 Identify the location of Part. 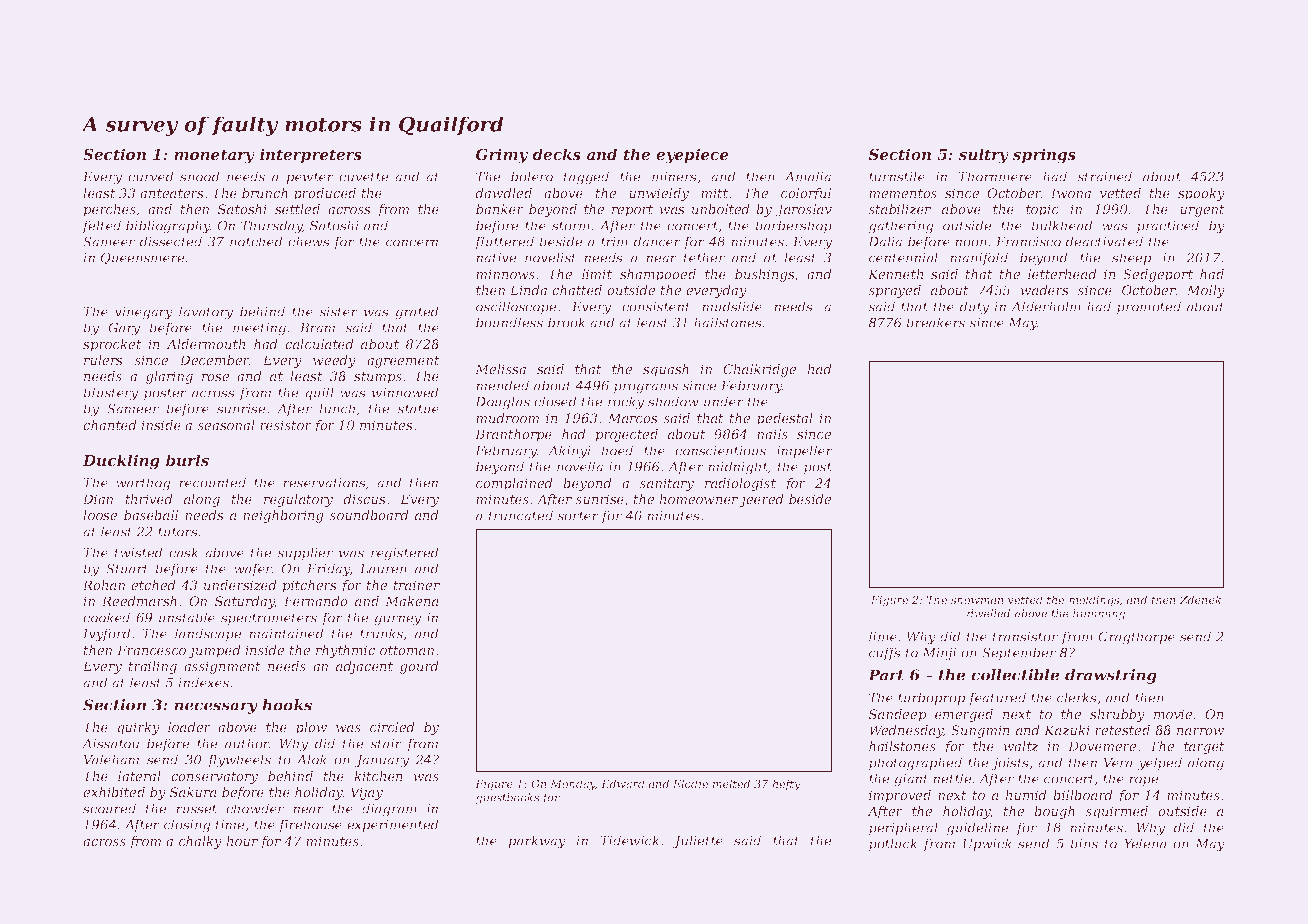
(886, 675).
